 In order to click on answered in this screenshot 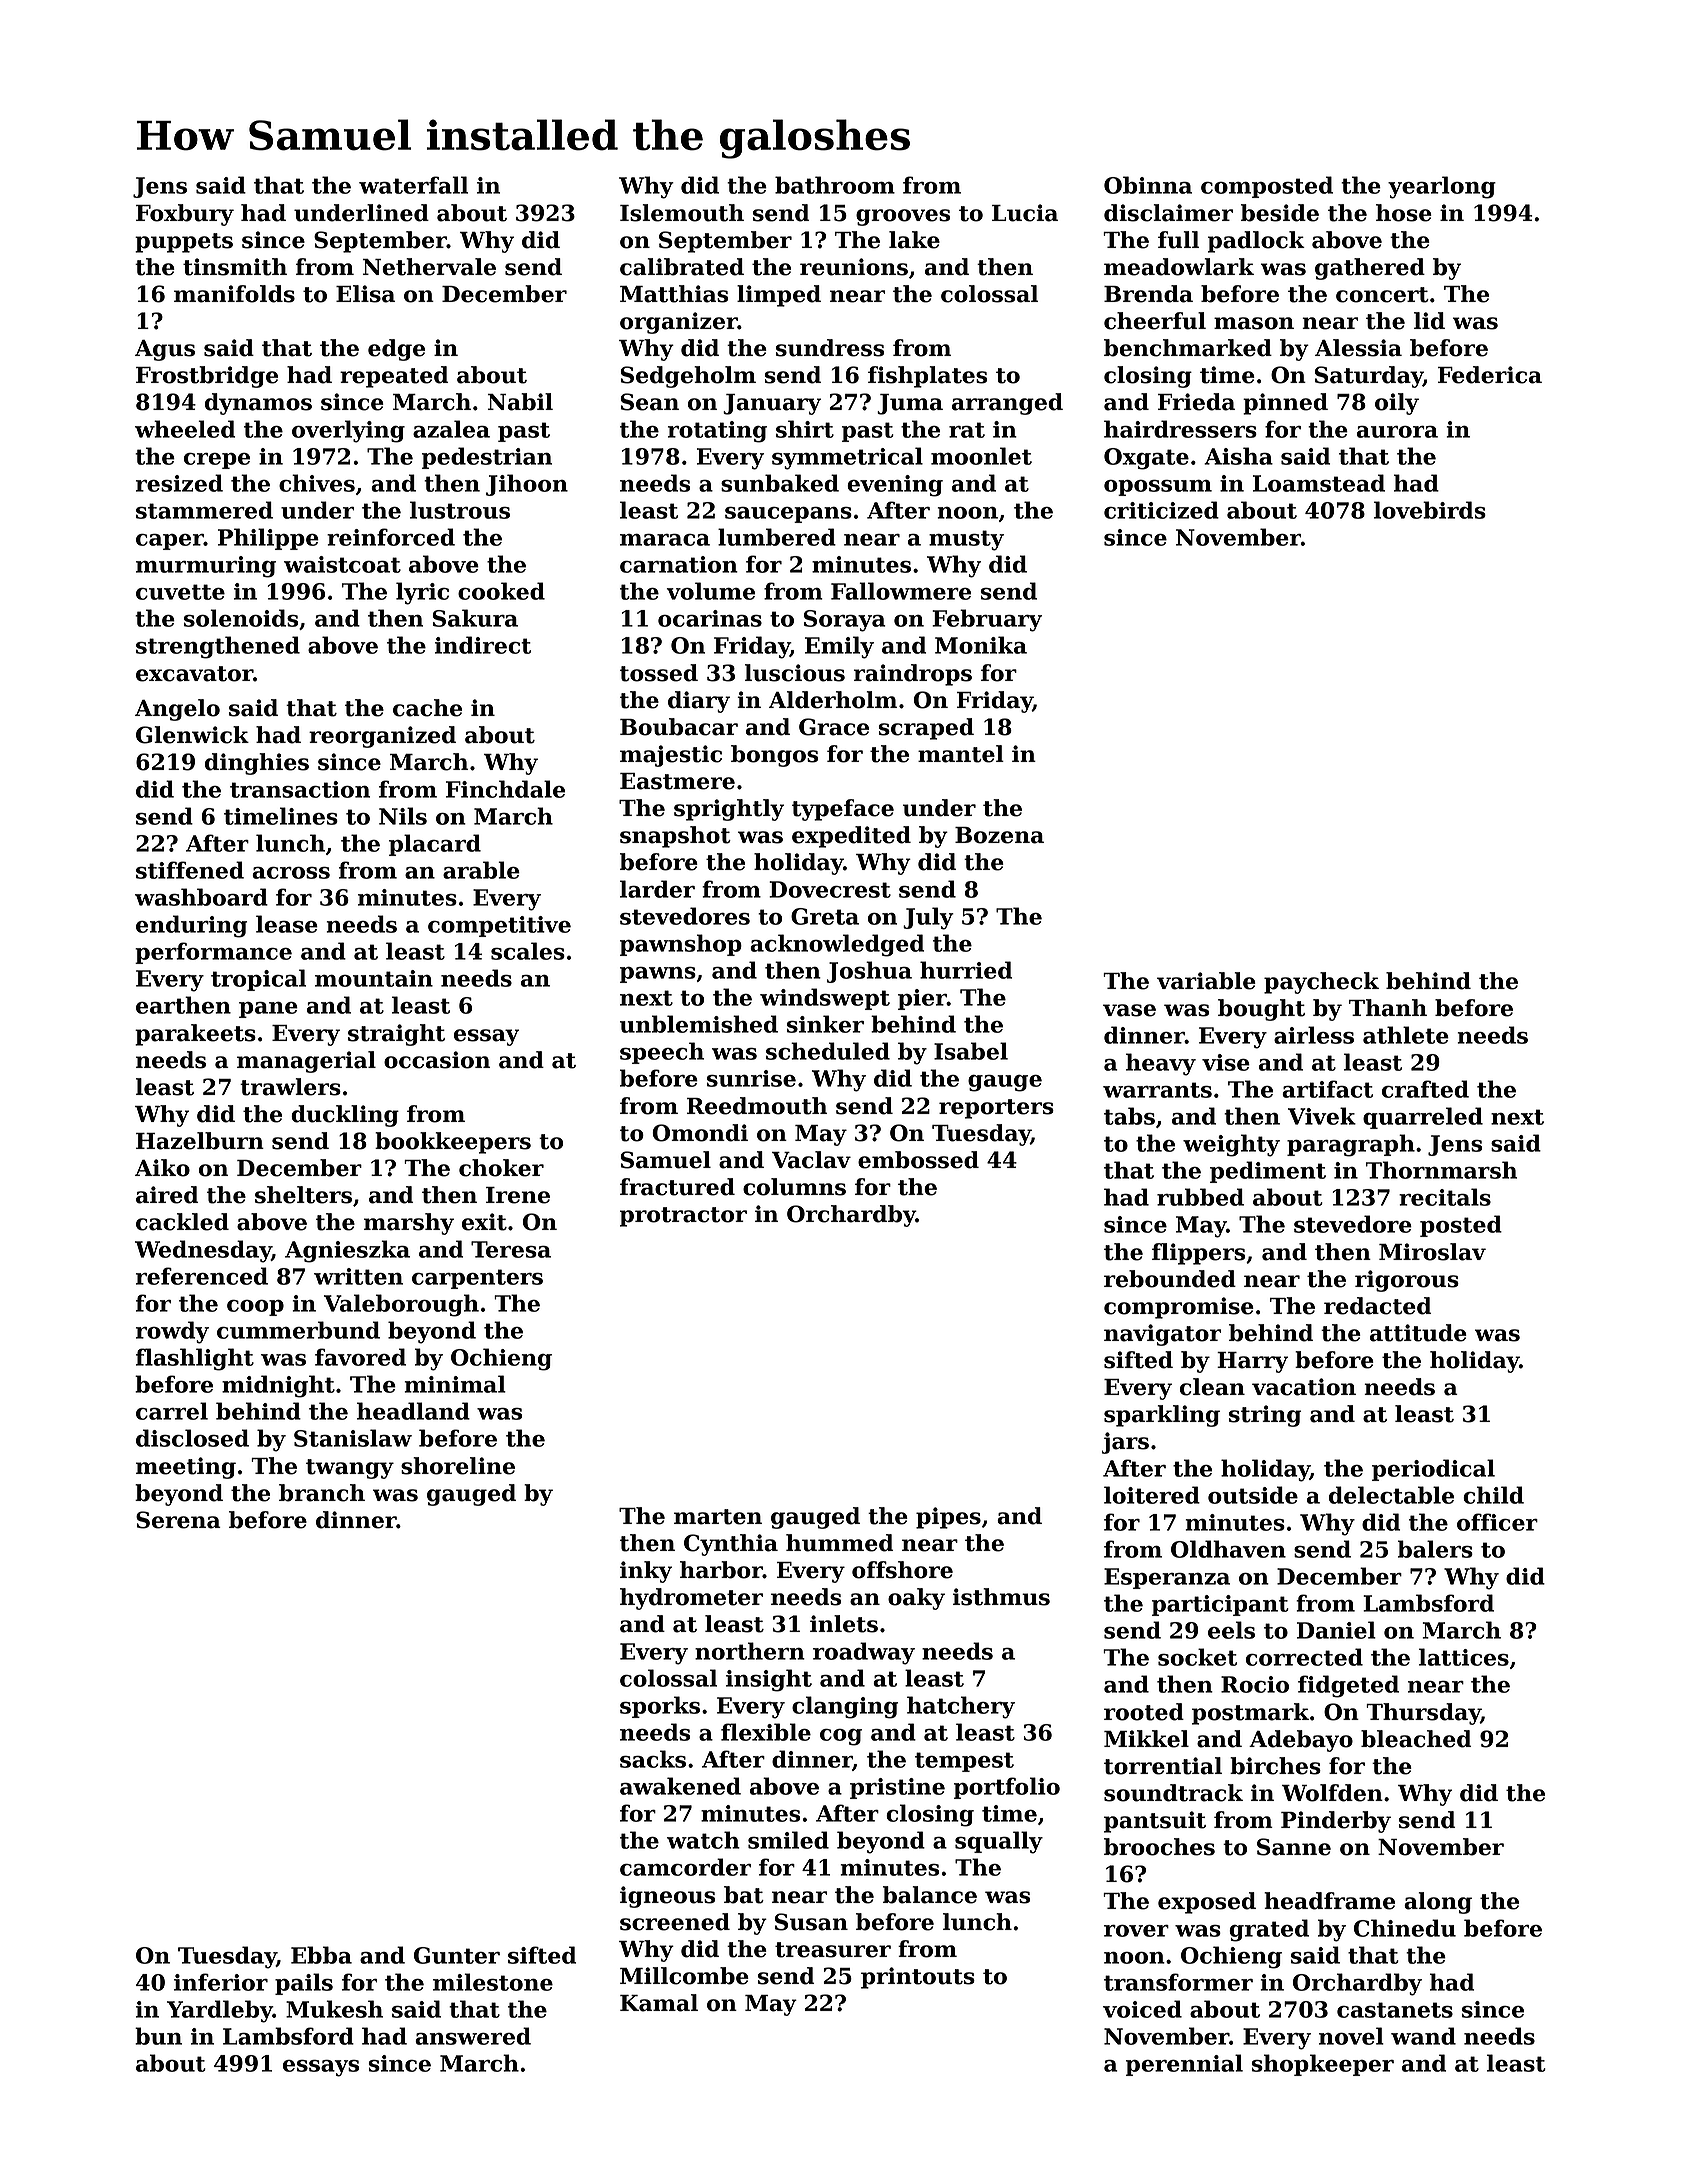, I will do `click(473, 2036)`.
